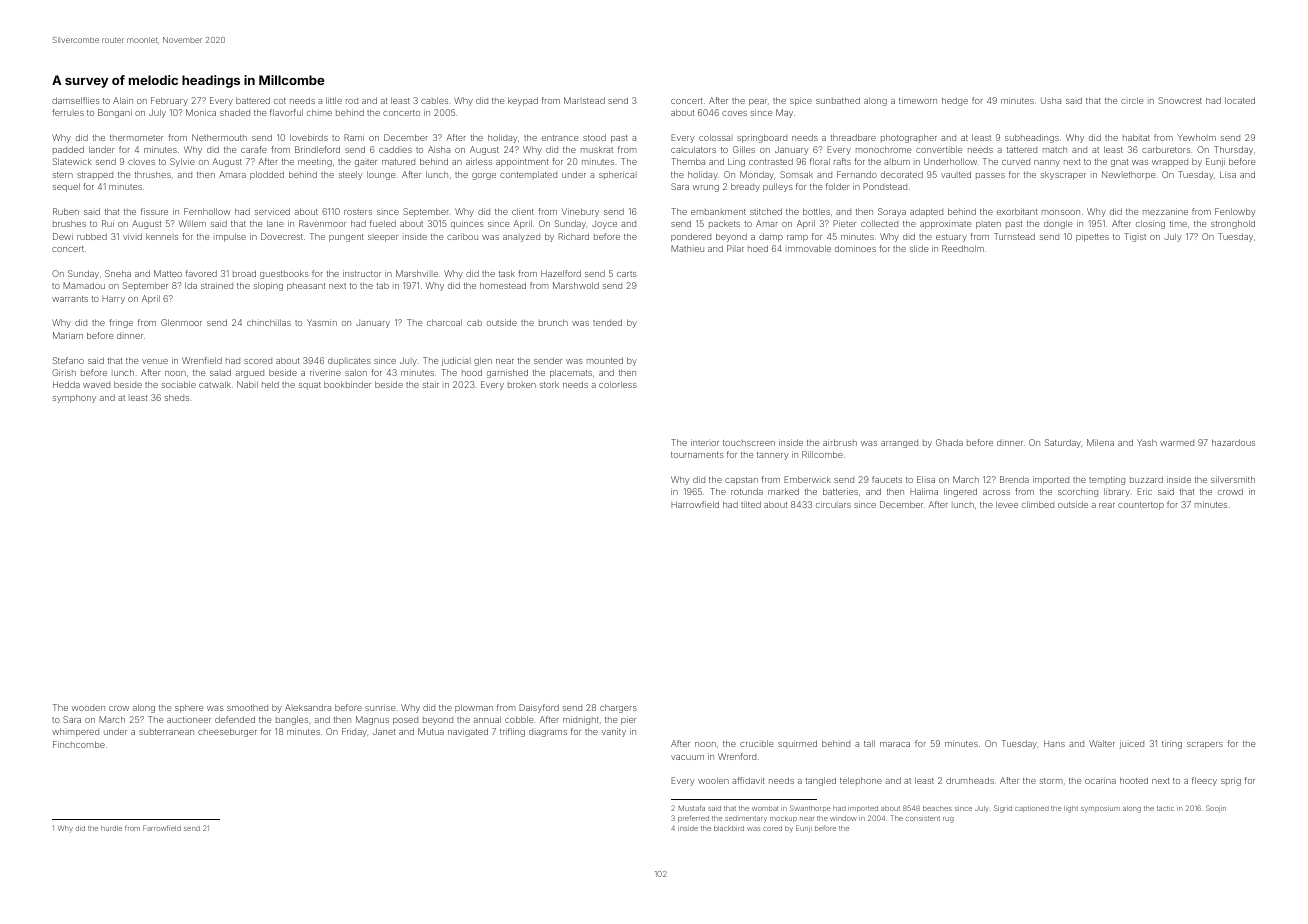 The image size is (1308, 924). What do you see at coordinates (1141, 506) in the screenshot?
I see `countertop` at bounding box center [1141, 506].
